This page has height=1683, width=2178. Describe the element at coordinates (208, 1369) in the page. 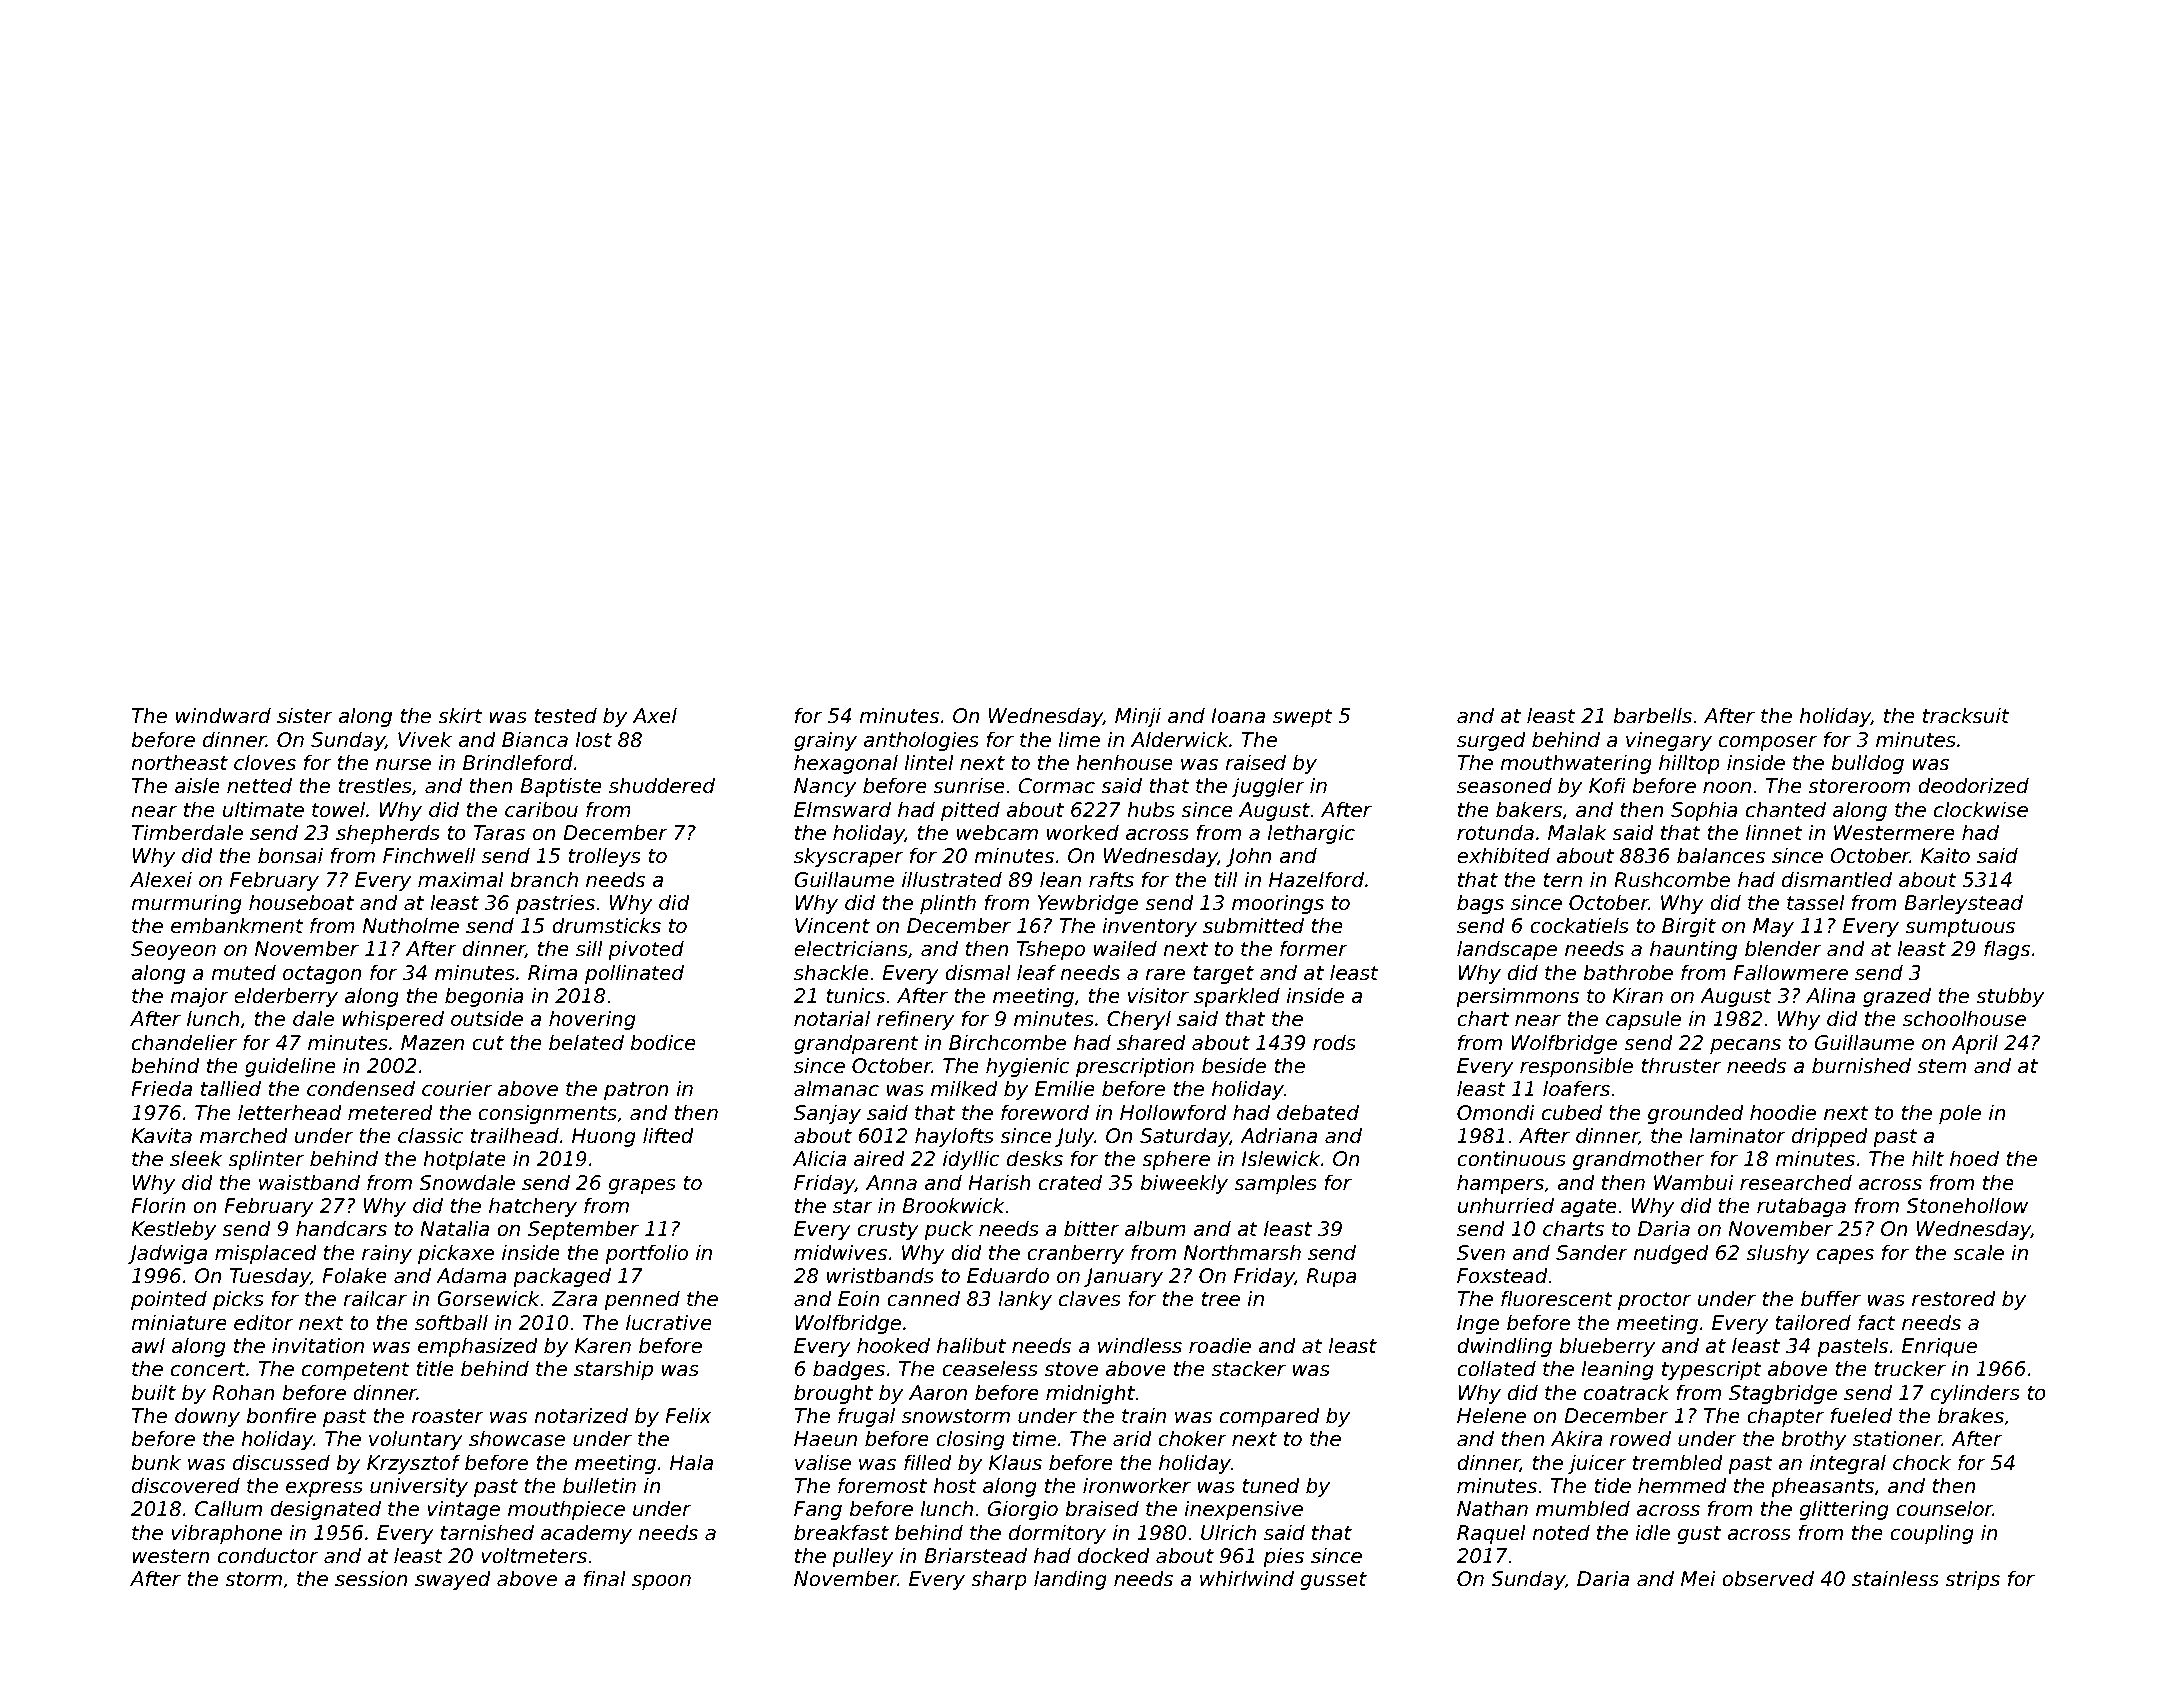

I see `concert` at that location.
